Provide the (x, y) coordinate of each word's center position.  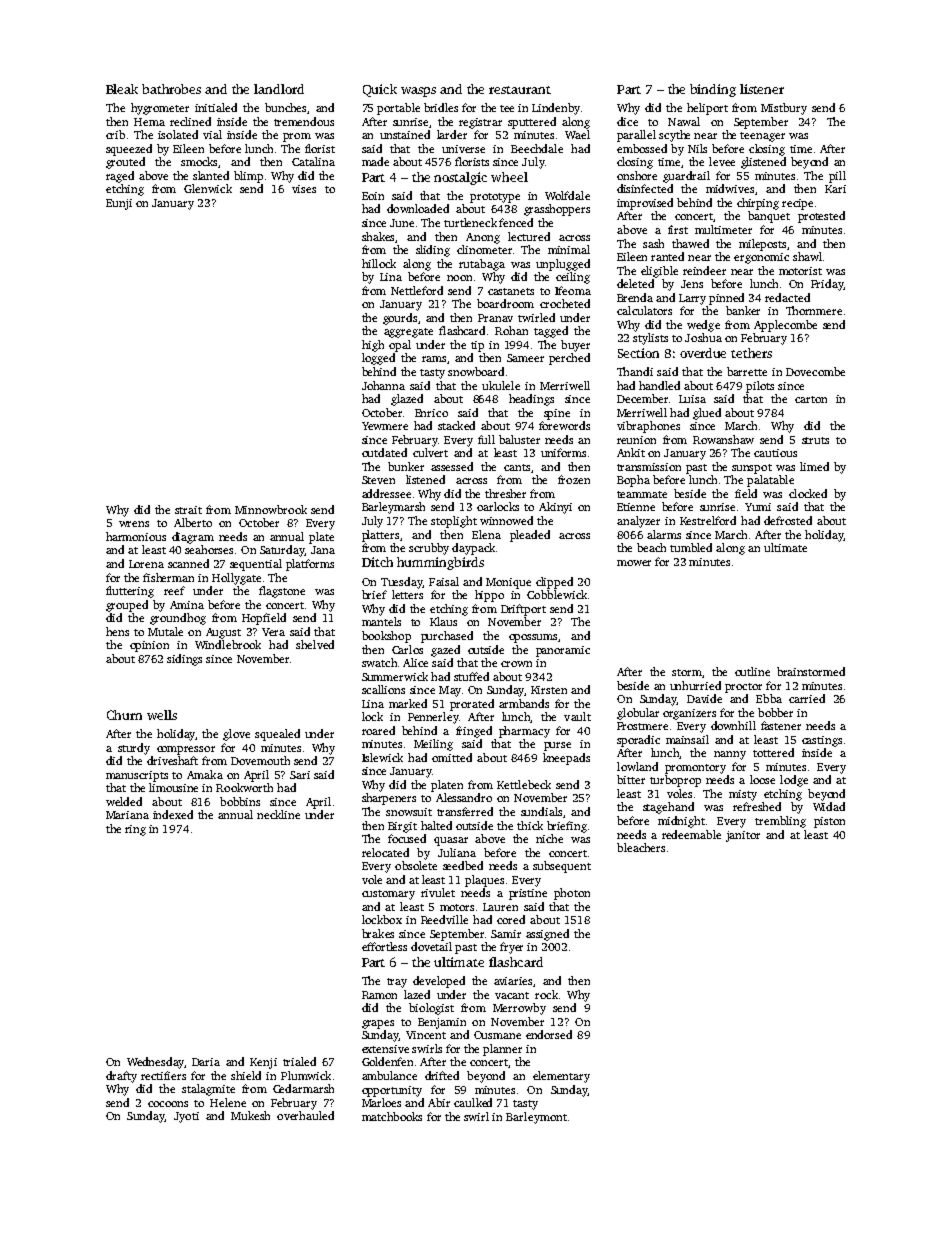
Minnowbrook (271, 509)
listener (762, 89)
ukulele (501, 385)
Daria (206, 1062)
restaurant (520, 90)
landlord (279, 89)
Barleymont (536, 1118)
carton (811, 399)
